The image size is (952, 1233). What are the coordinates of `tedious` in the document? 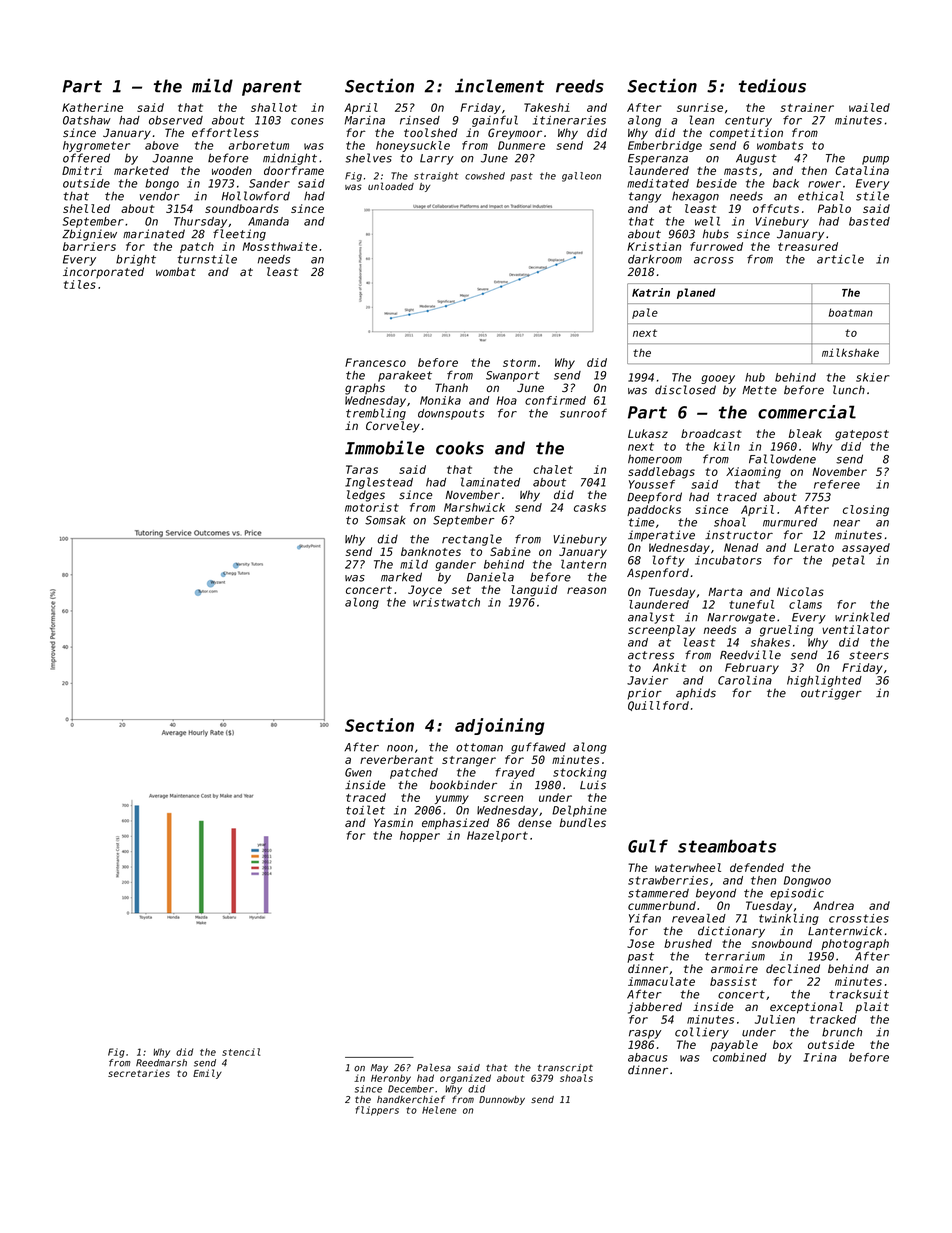 It's located at (772, 85).
